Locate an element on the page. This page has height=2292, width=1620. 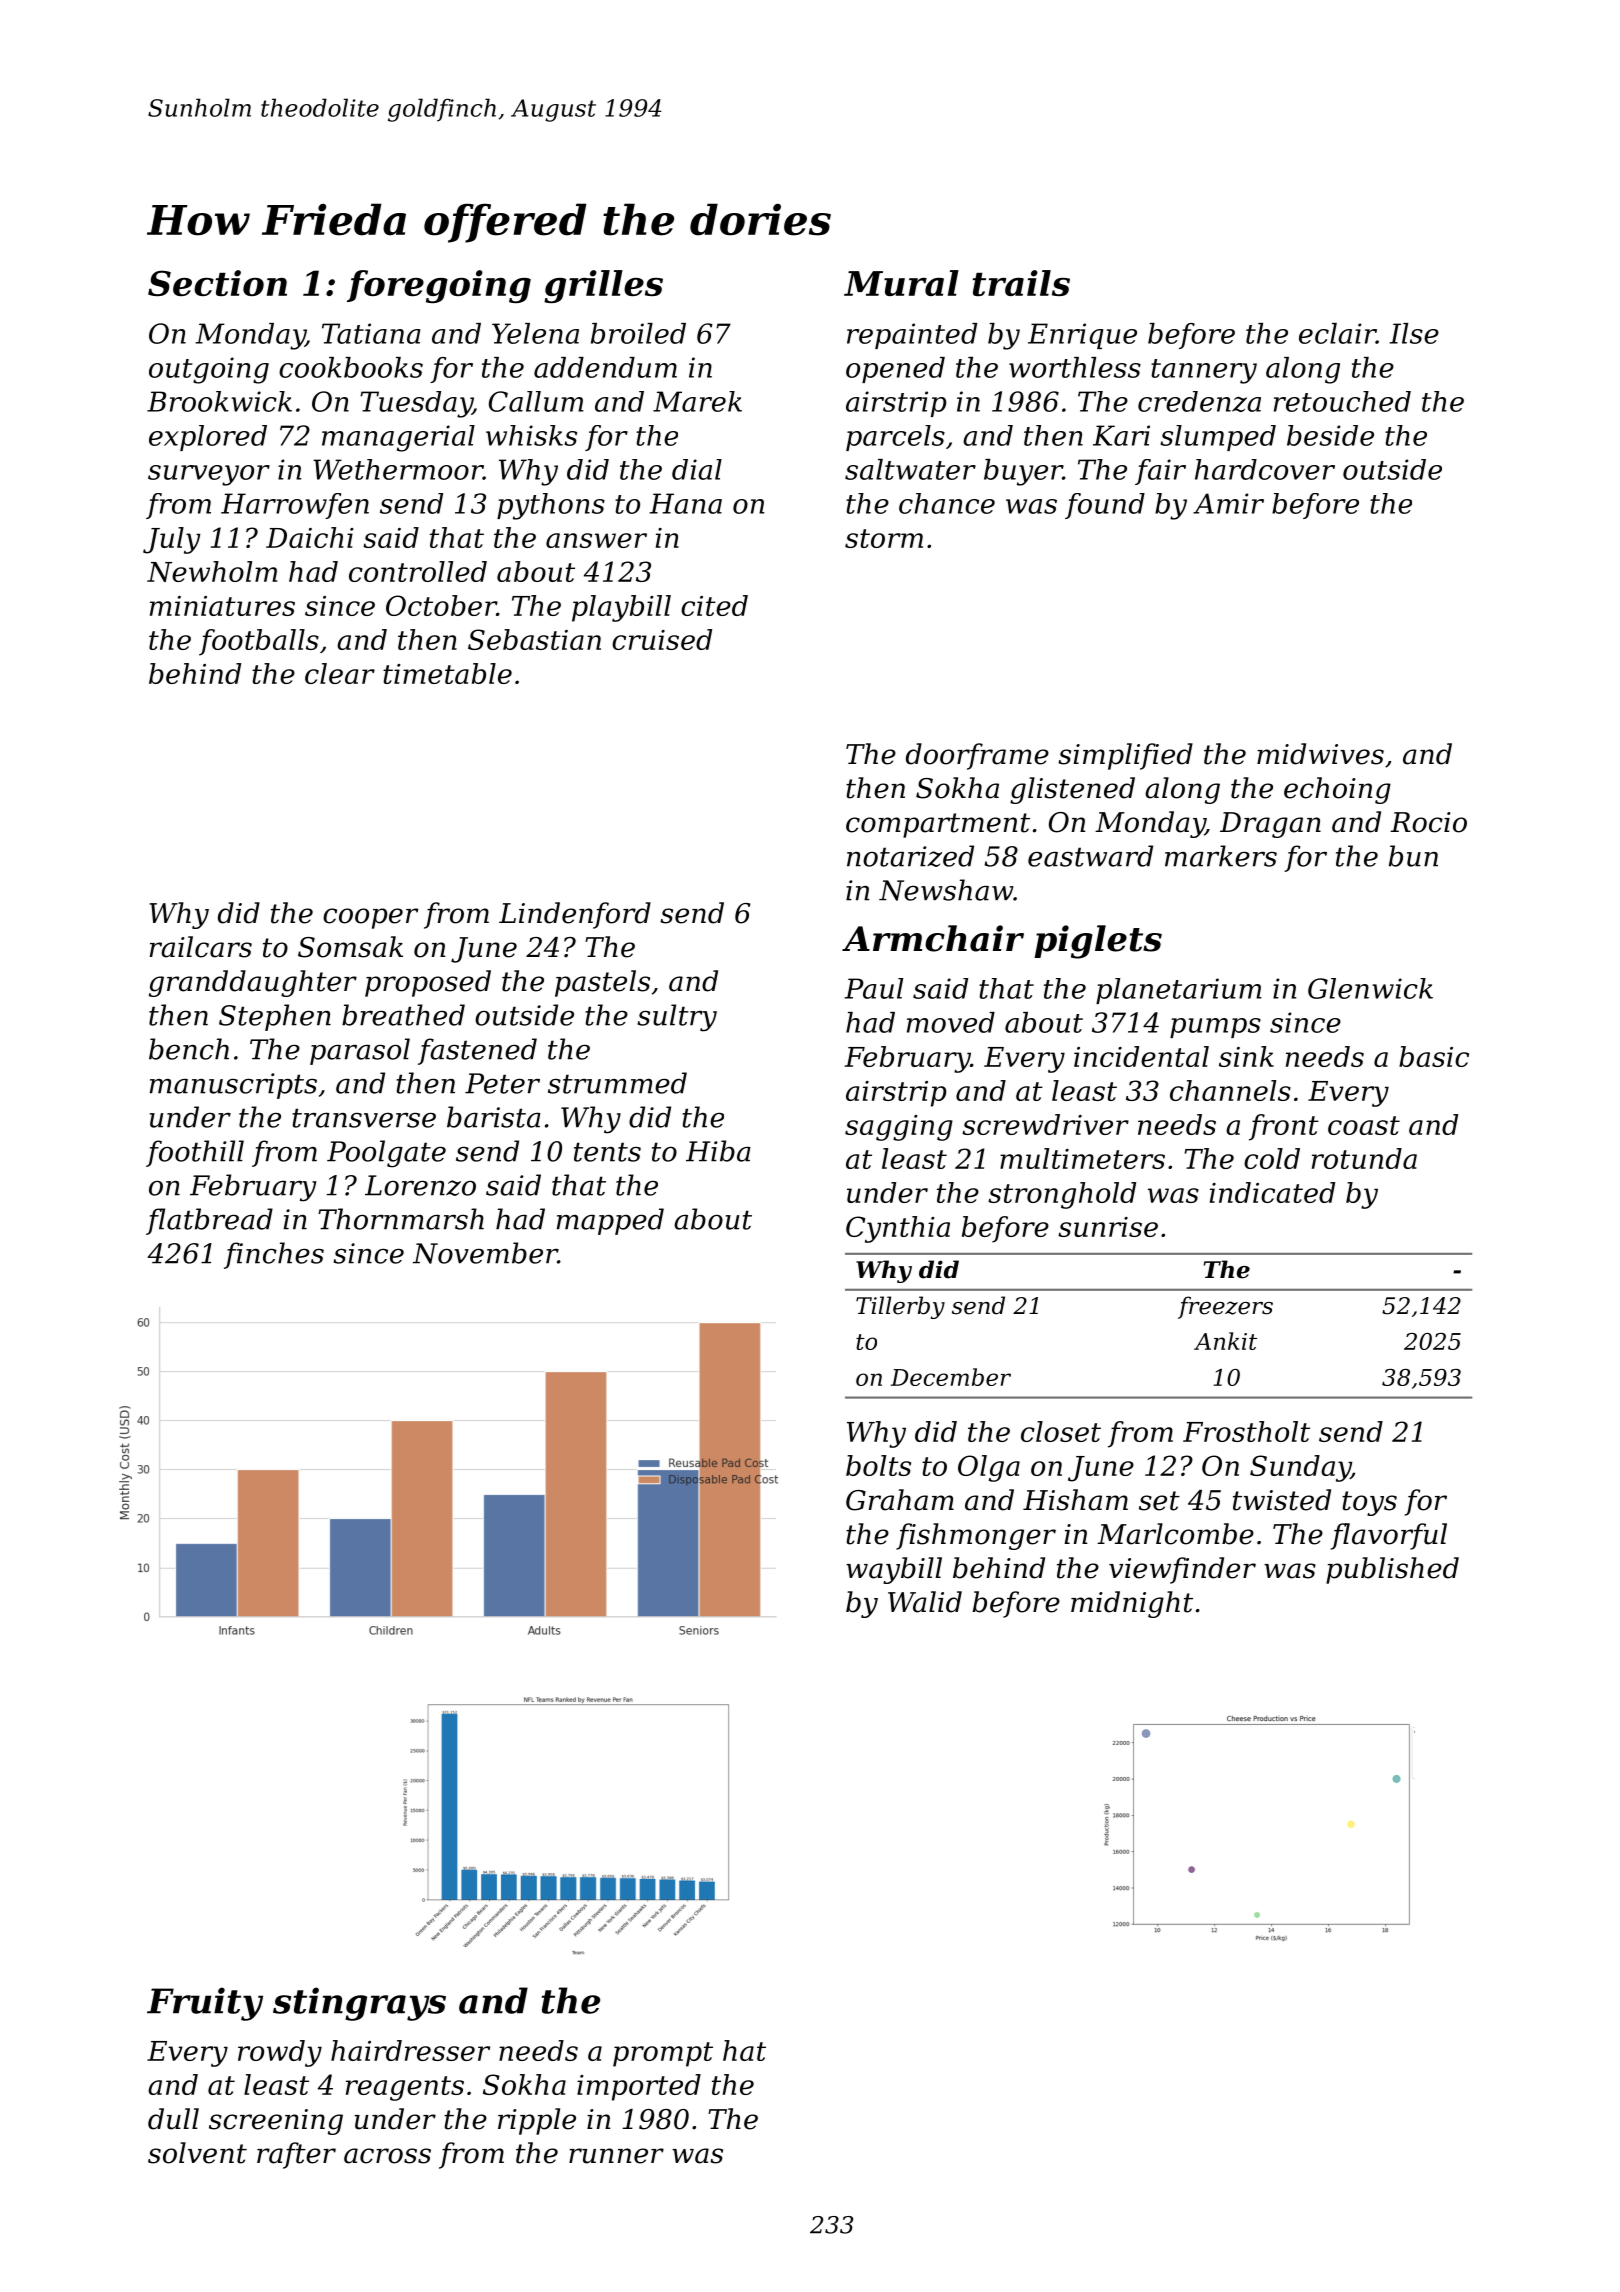
Cynthia is located at coordinates (898, 1229).
